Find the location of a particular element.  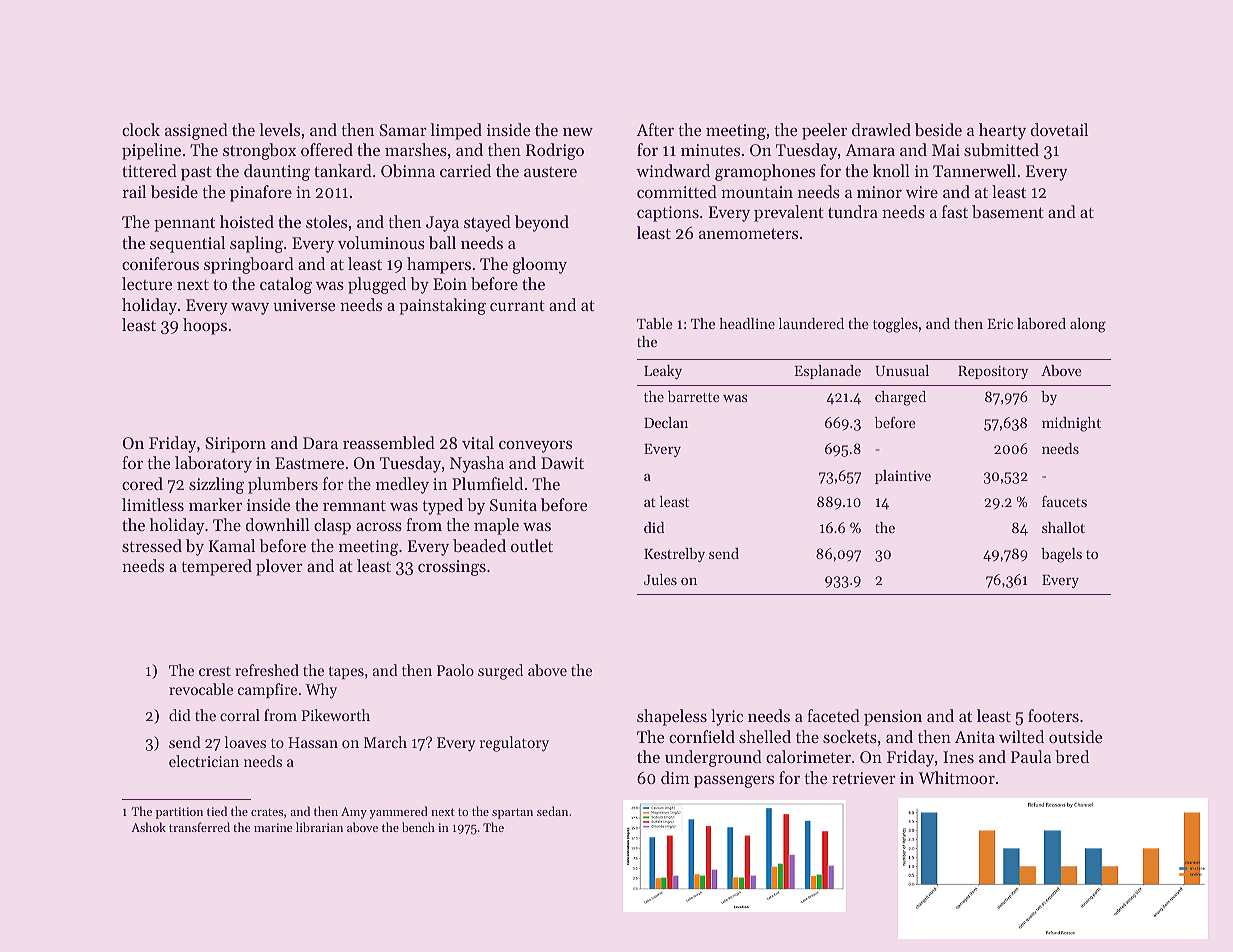

limped is located at coordinates (456, 131).
